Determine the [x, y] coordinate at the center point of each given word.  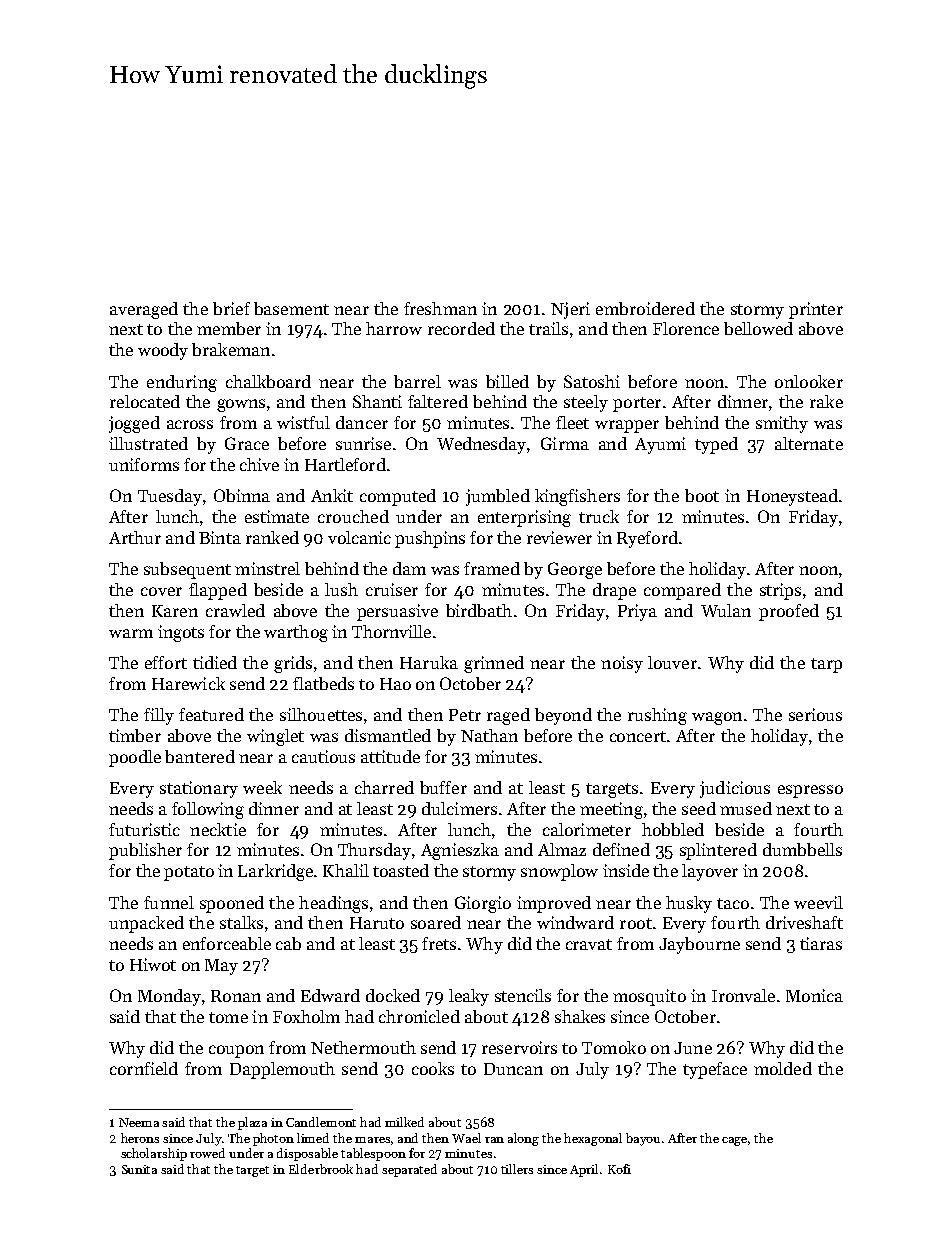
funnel [169, 902]
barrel [417, 381]
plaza [252, 1123]
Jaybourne [699, 945]
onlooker [809, 381]
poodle [135, 758]
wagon [717, 718]
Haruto [377, 923]
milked [404, 1122]
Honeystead [792, 497]
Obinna [242, 495]
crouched [353, 516]
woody [163, 351]
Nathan [489, 735]
